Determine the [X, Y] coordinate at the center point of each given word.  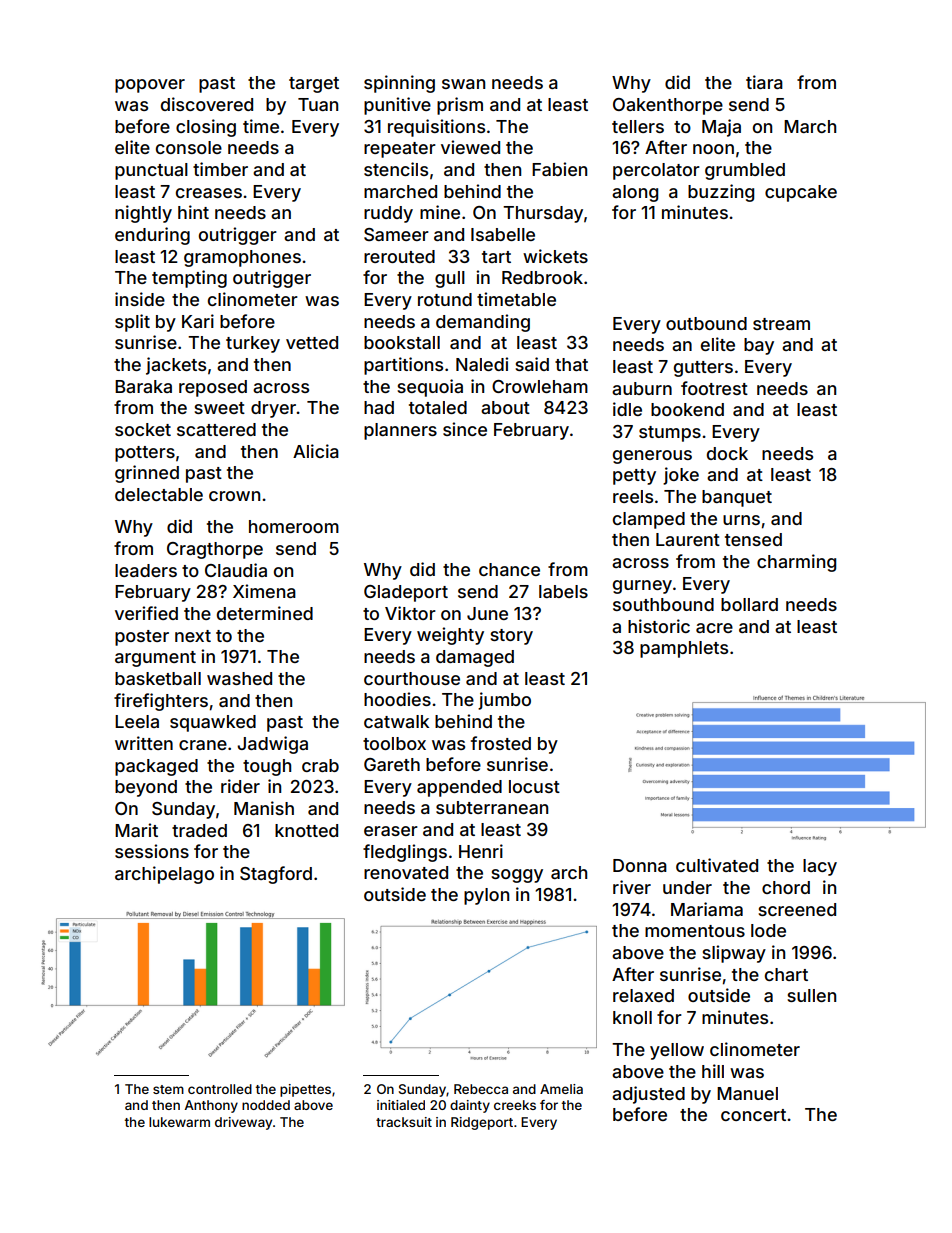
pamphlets [684, 649]
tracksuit [404, 1122]
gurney [642, 587]
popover [150, 86]
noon [713, 149]
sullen [811, 995]
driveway [243, 1123]
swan [463, 84]
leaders [146, 570]
